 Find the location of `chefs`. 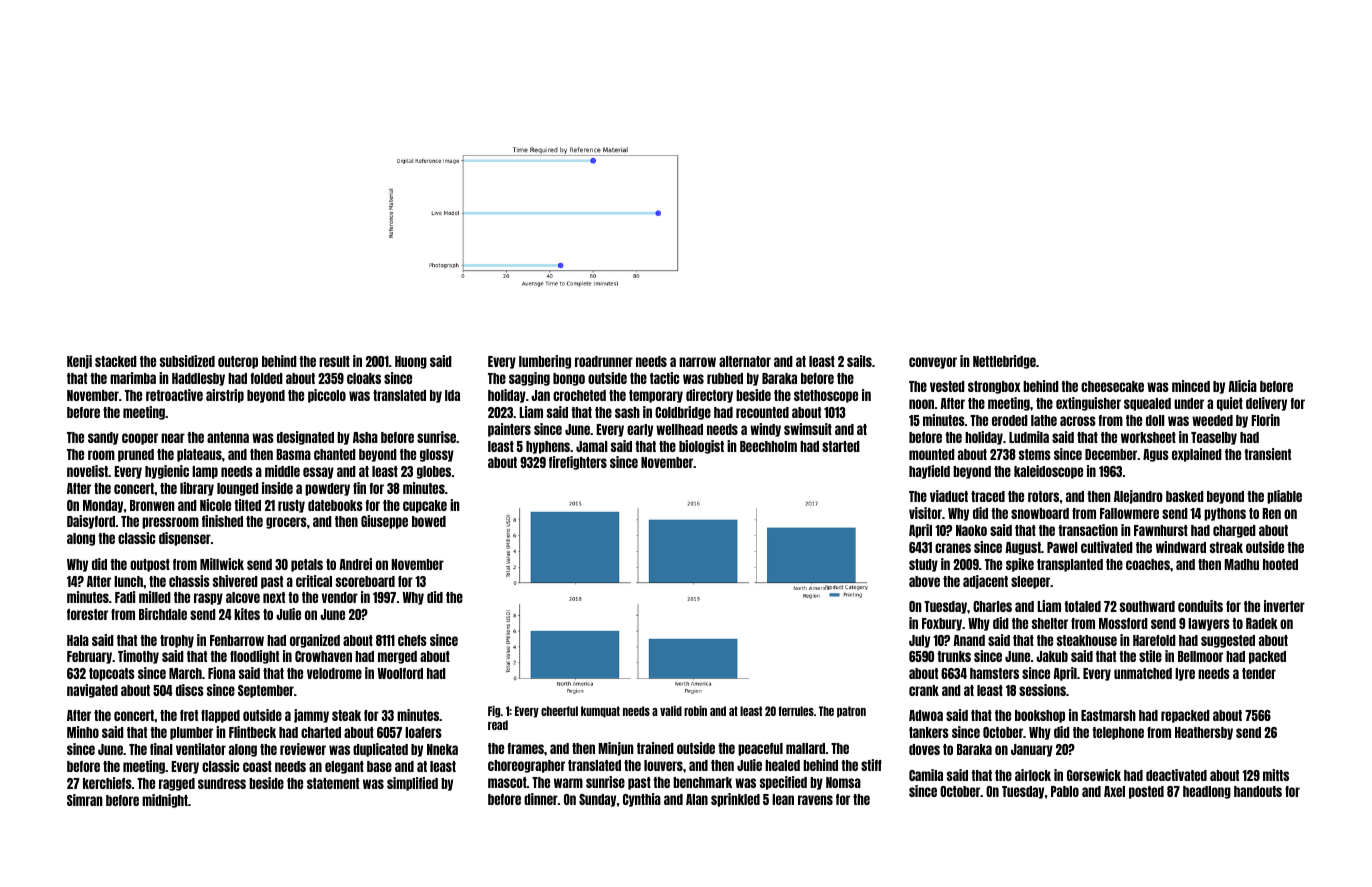

chefs is located at coordinates (412, 640).
